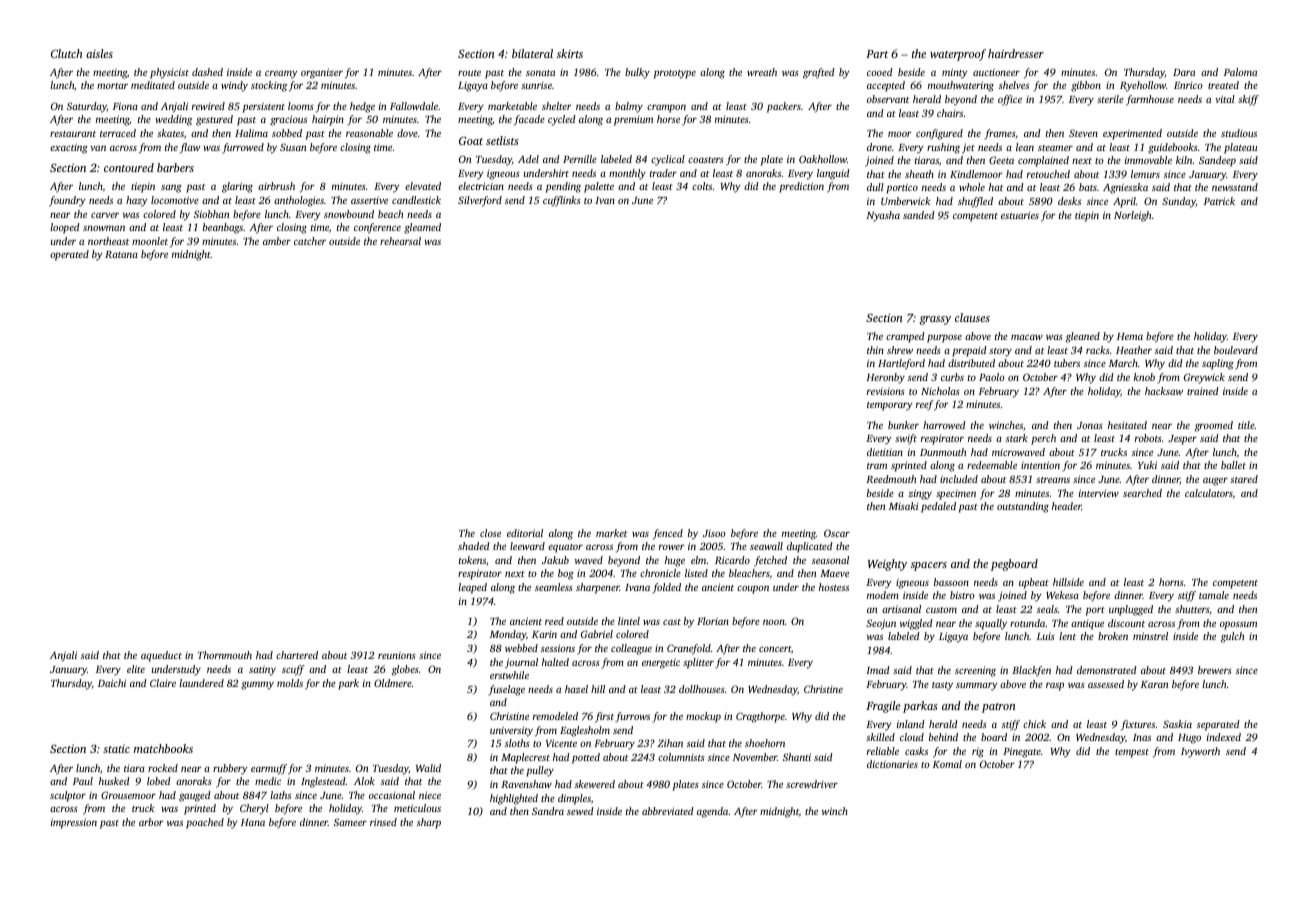 This image has width=1308, height=924. Describe the element at coordinates (1016, 53) in the image. I see `hairdresser` at that location.
